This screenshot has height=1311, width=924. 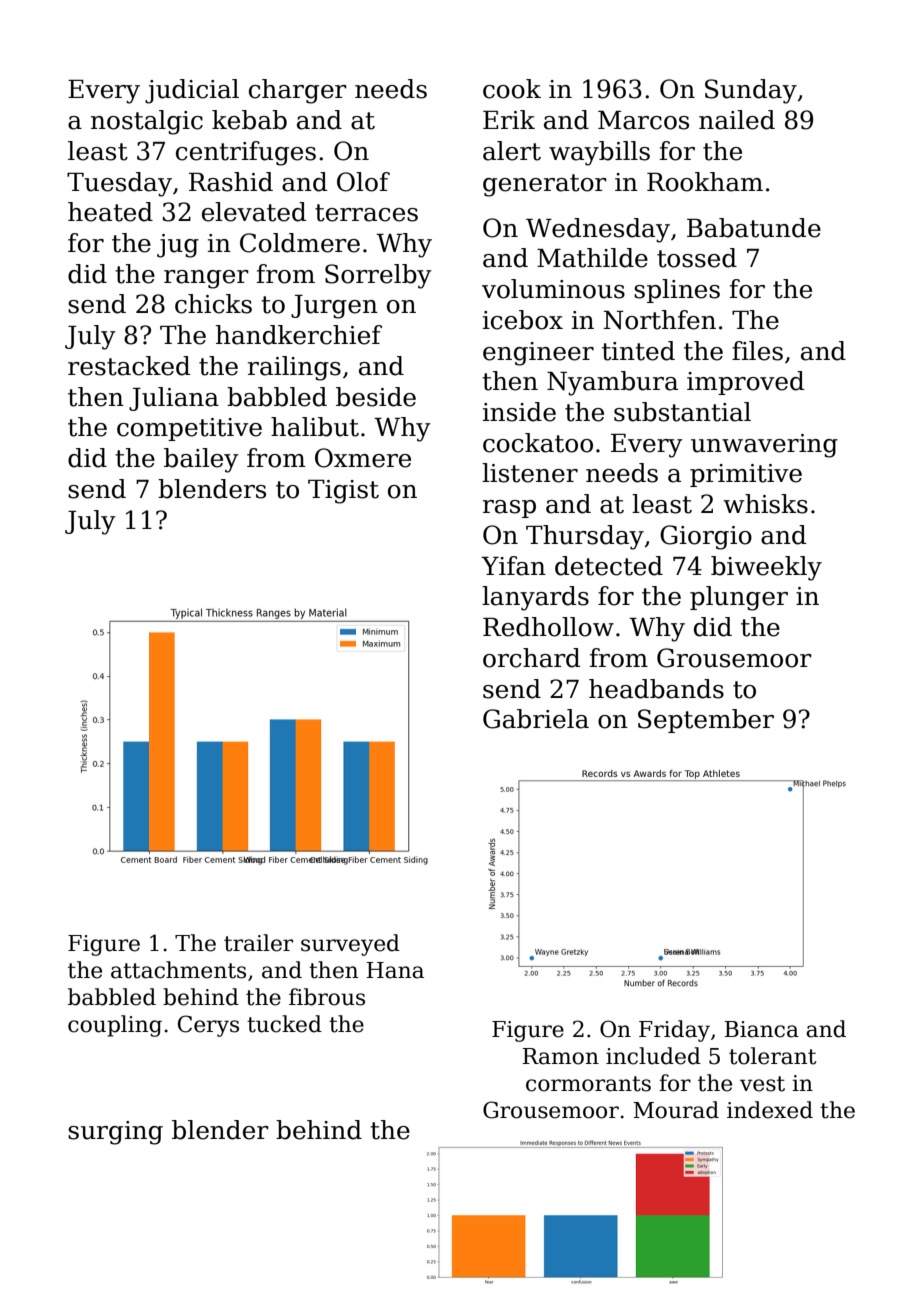 I want to click on nailed, so click(x=737, y=120).
